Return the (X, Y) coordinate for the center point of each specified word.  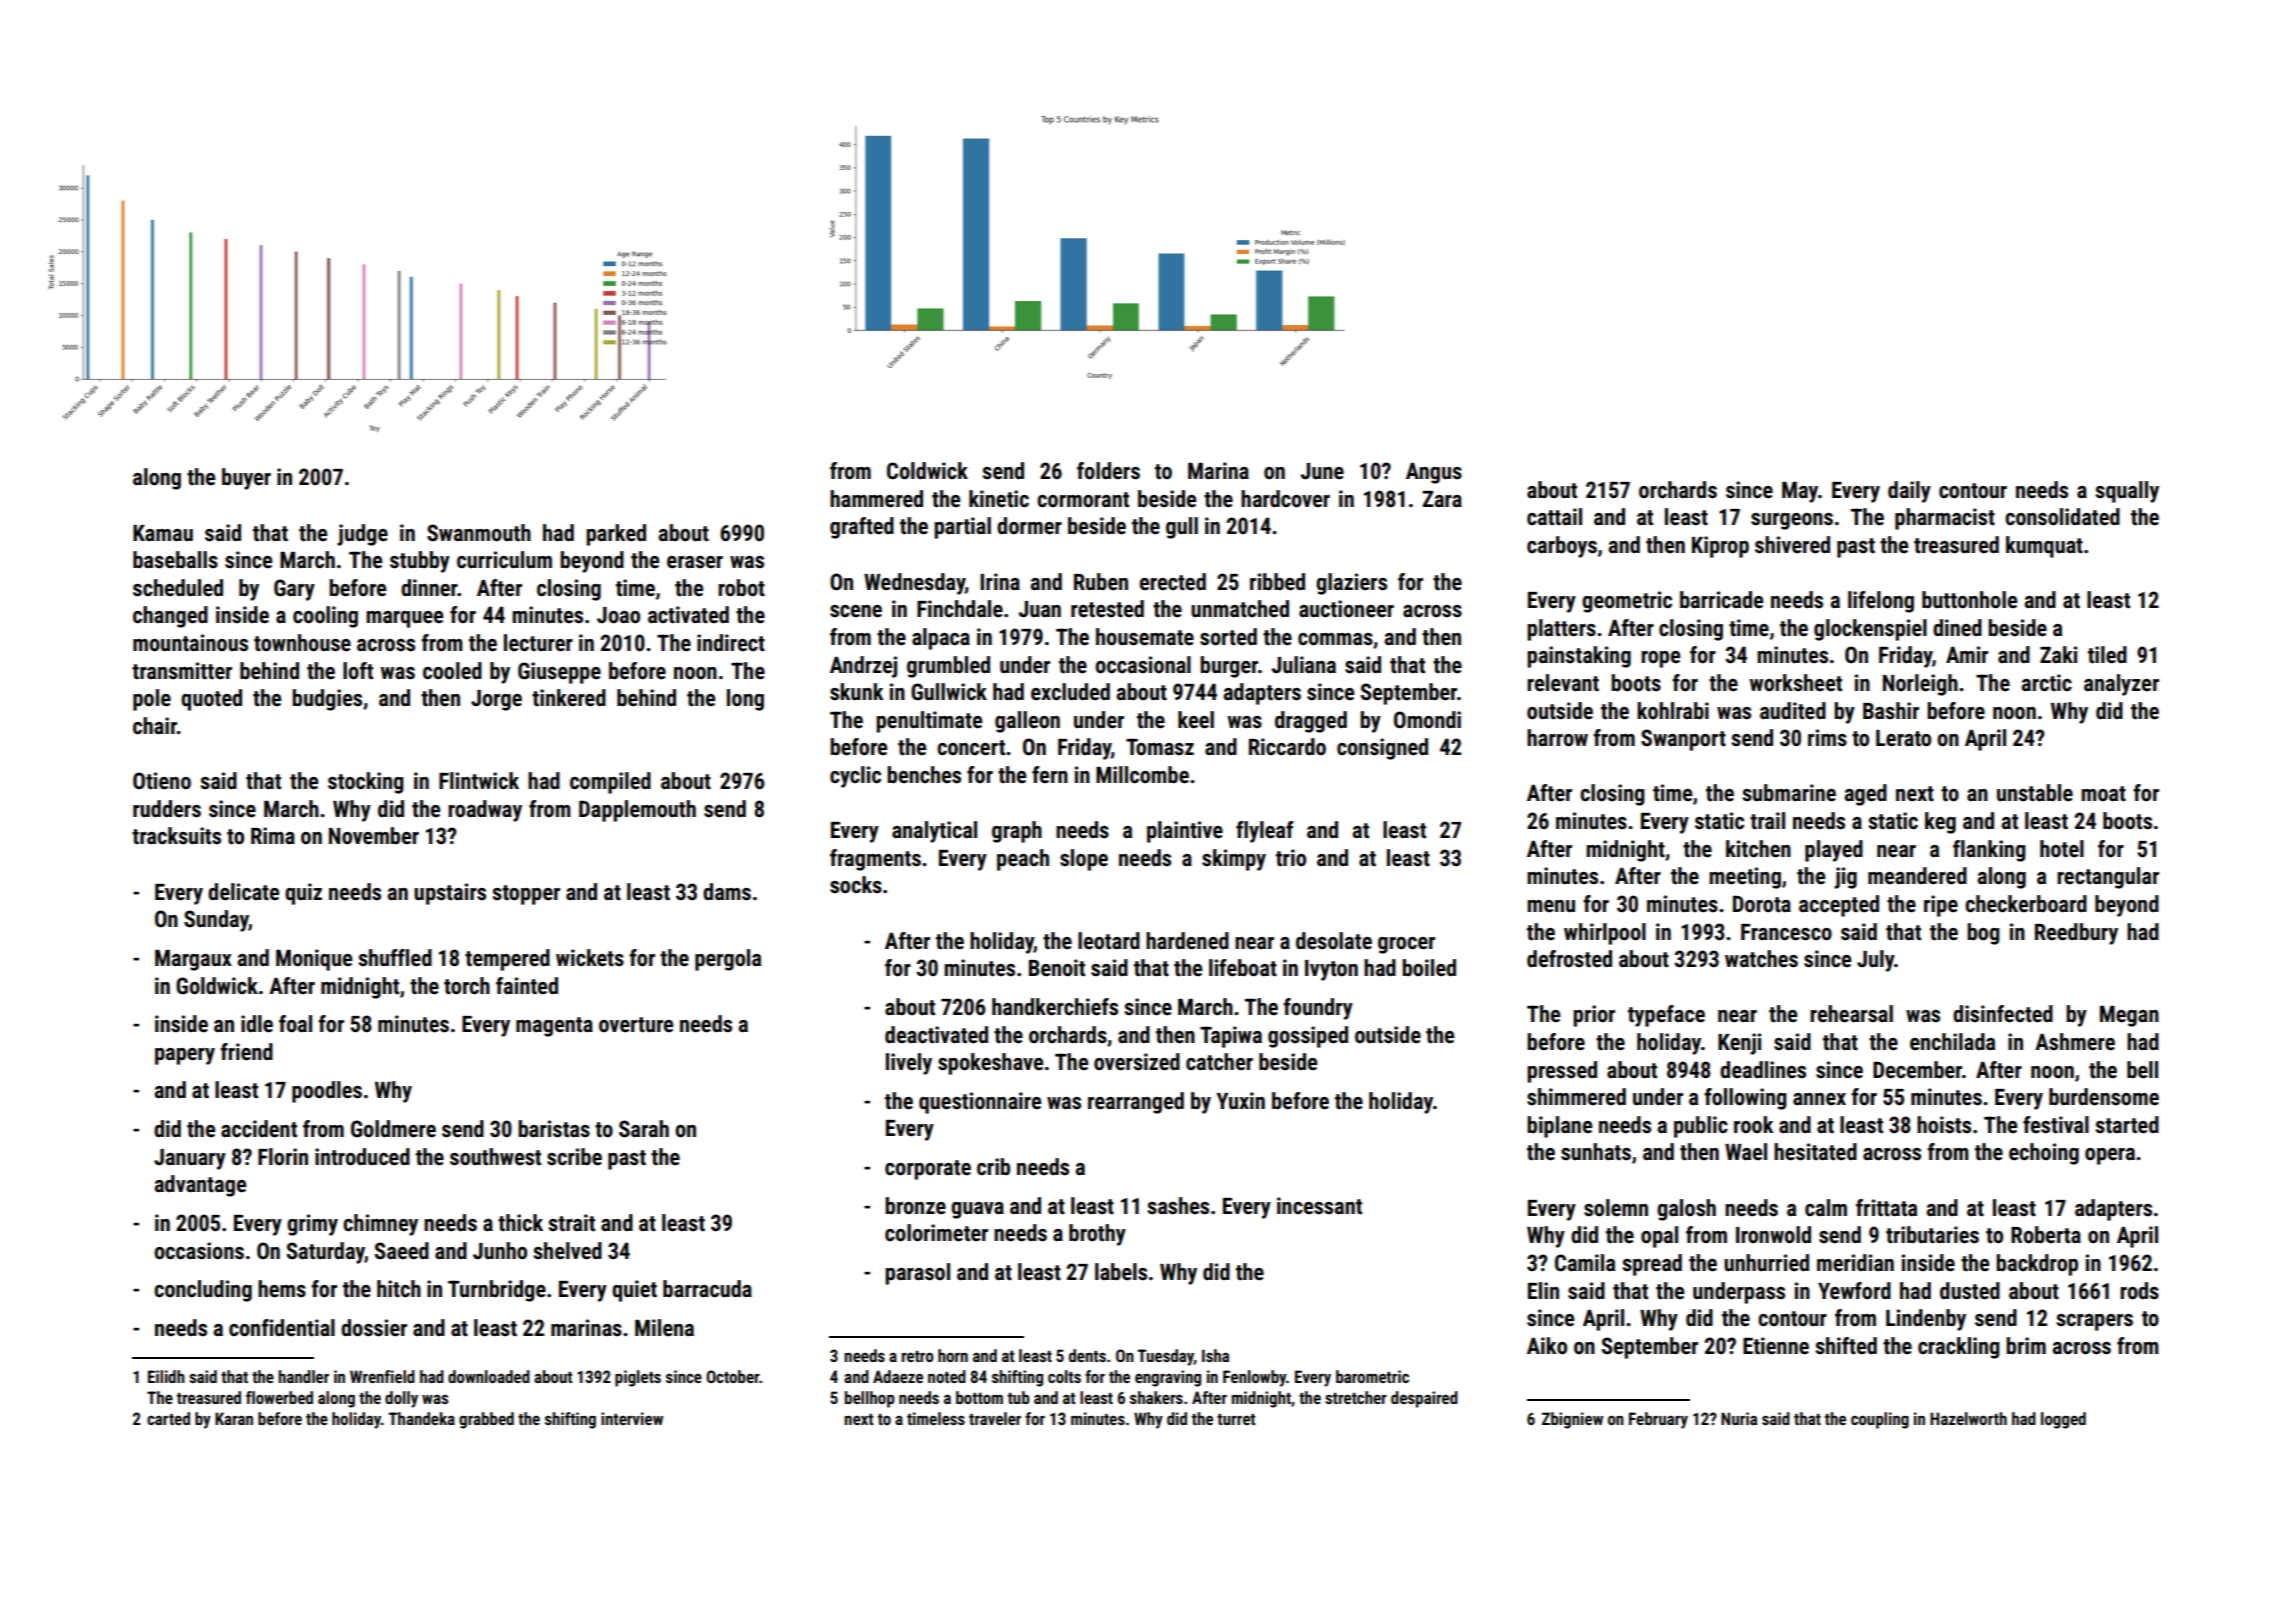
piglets (638, 1378)
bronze (915, 1206)
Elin (1543, 1290)
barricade (1721, 600)
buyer (246, 479)
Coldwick (927, 471)
